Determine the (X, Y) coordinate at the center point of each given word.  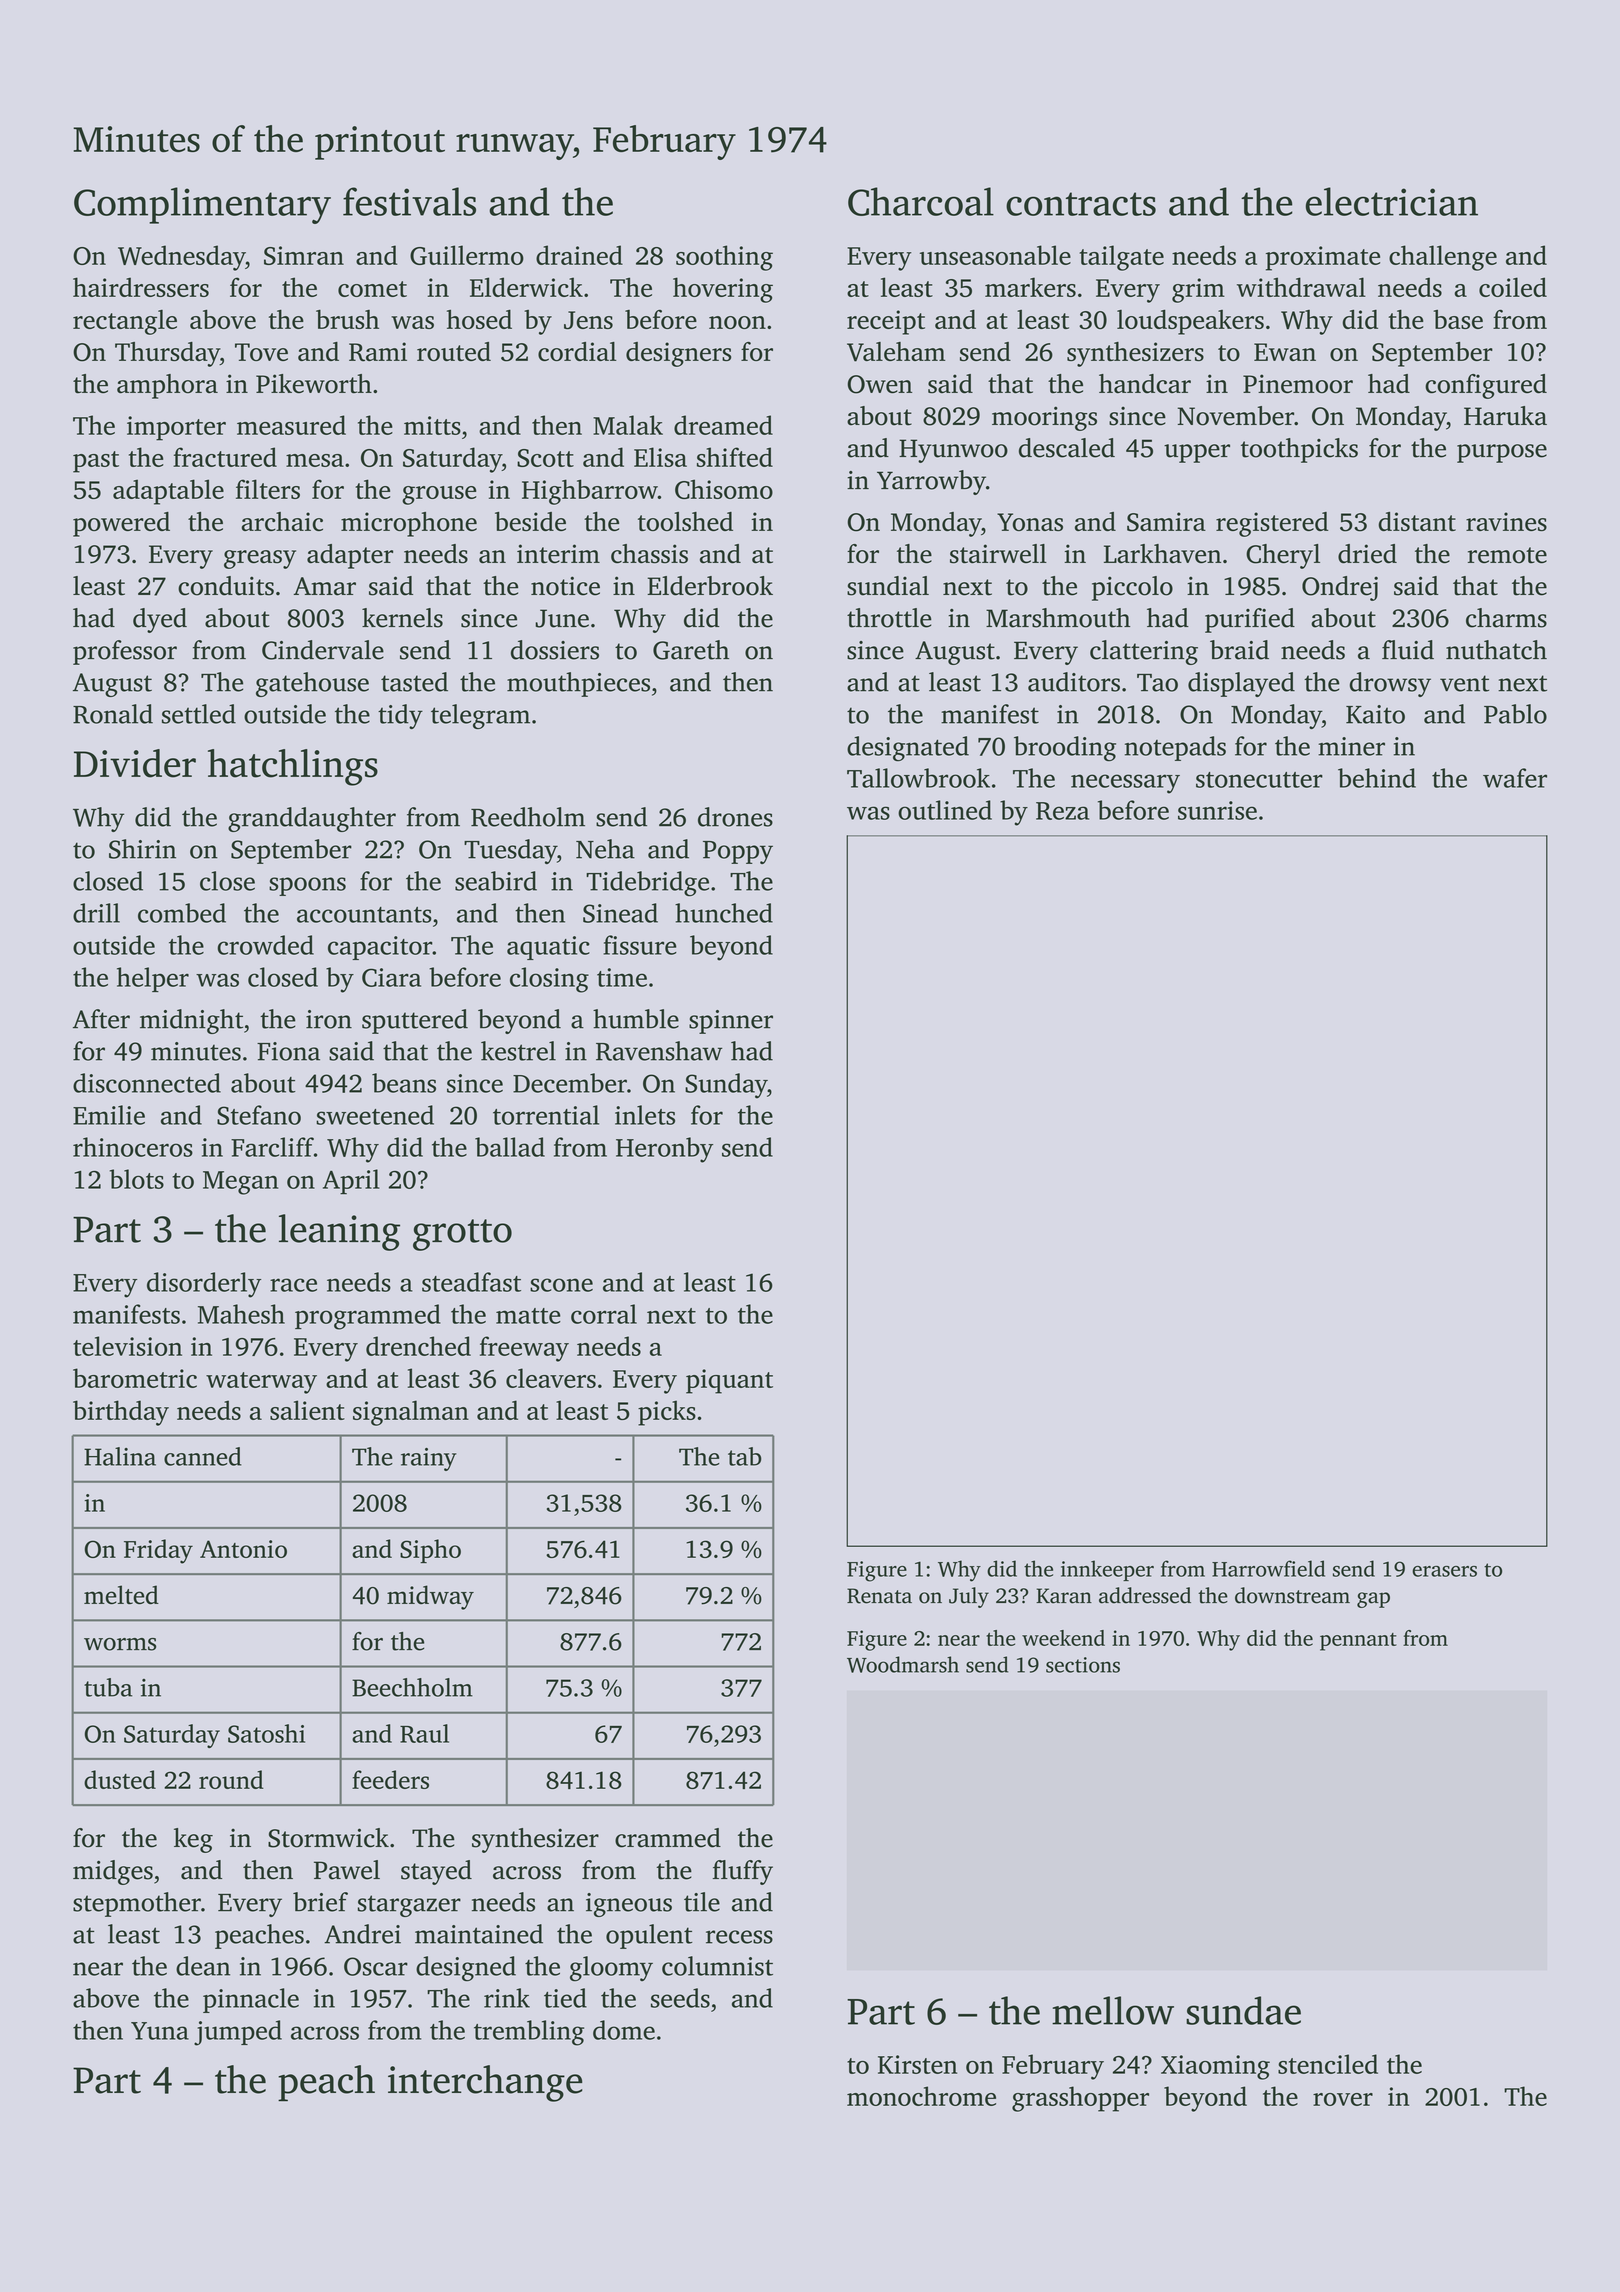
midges (113, 1872)
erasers (1444, 1571)
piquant (729, 1381)
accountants (364, 915)
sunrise (1217, 810)
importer (176, 428)
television (127, 1346)
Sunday (726, 1086)
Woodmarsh (903, 1664)
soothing (724, 258)
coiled (1513, 287)
